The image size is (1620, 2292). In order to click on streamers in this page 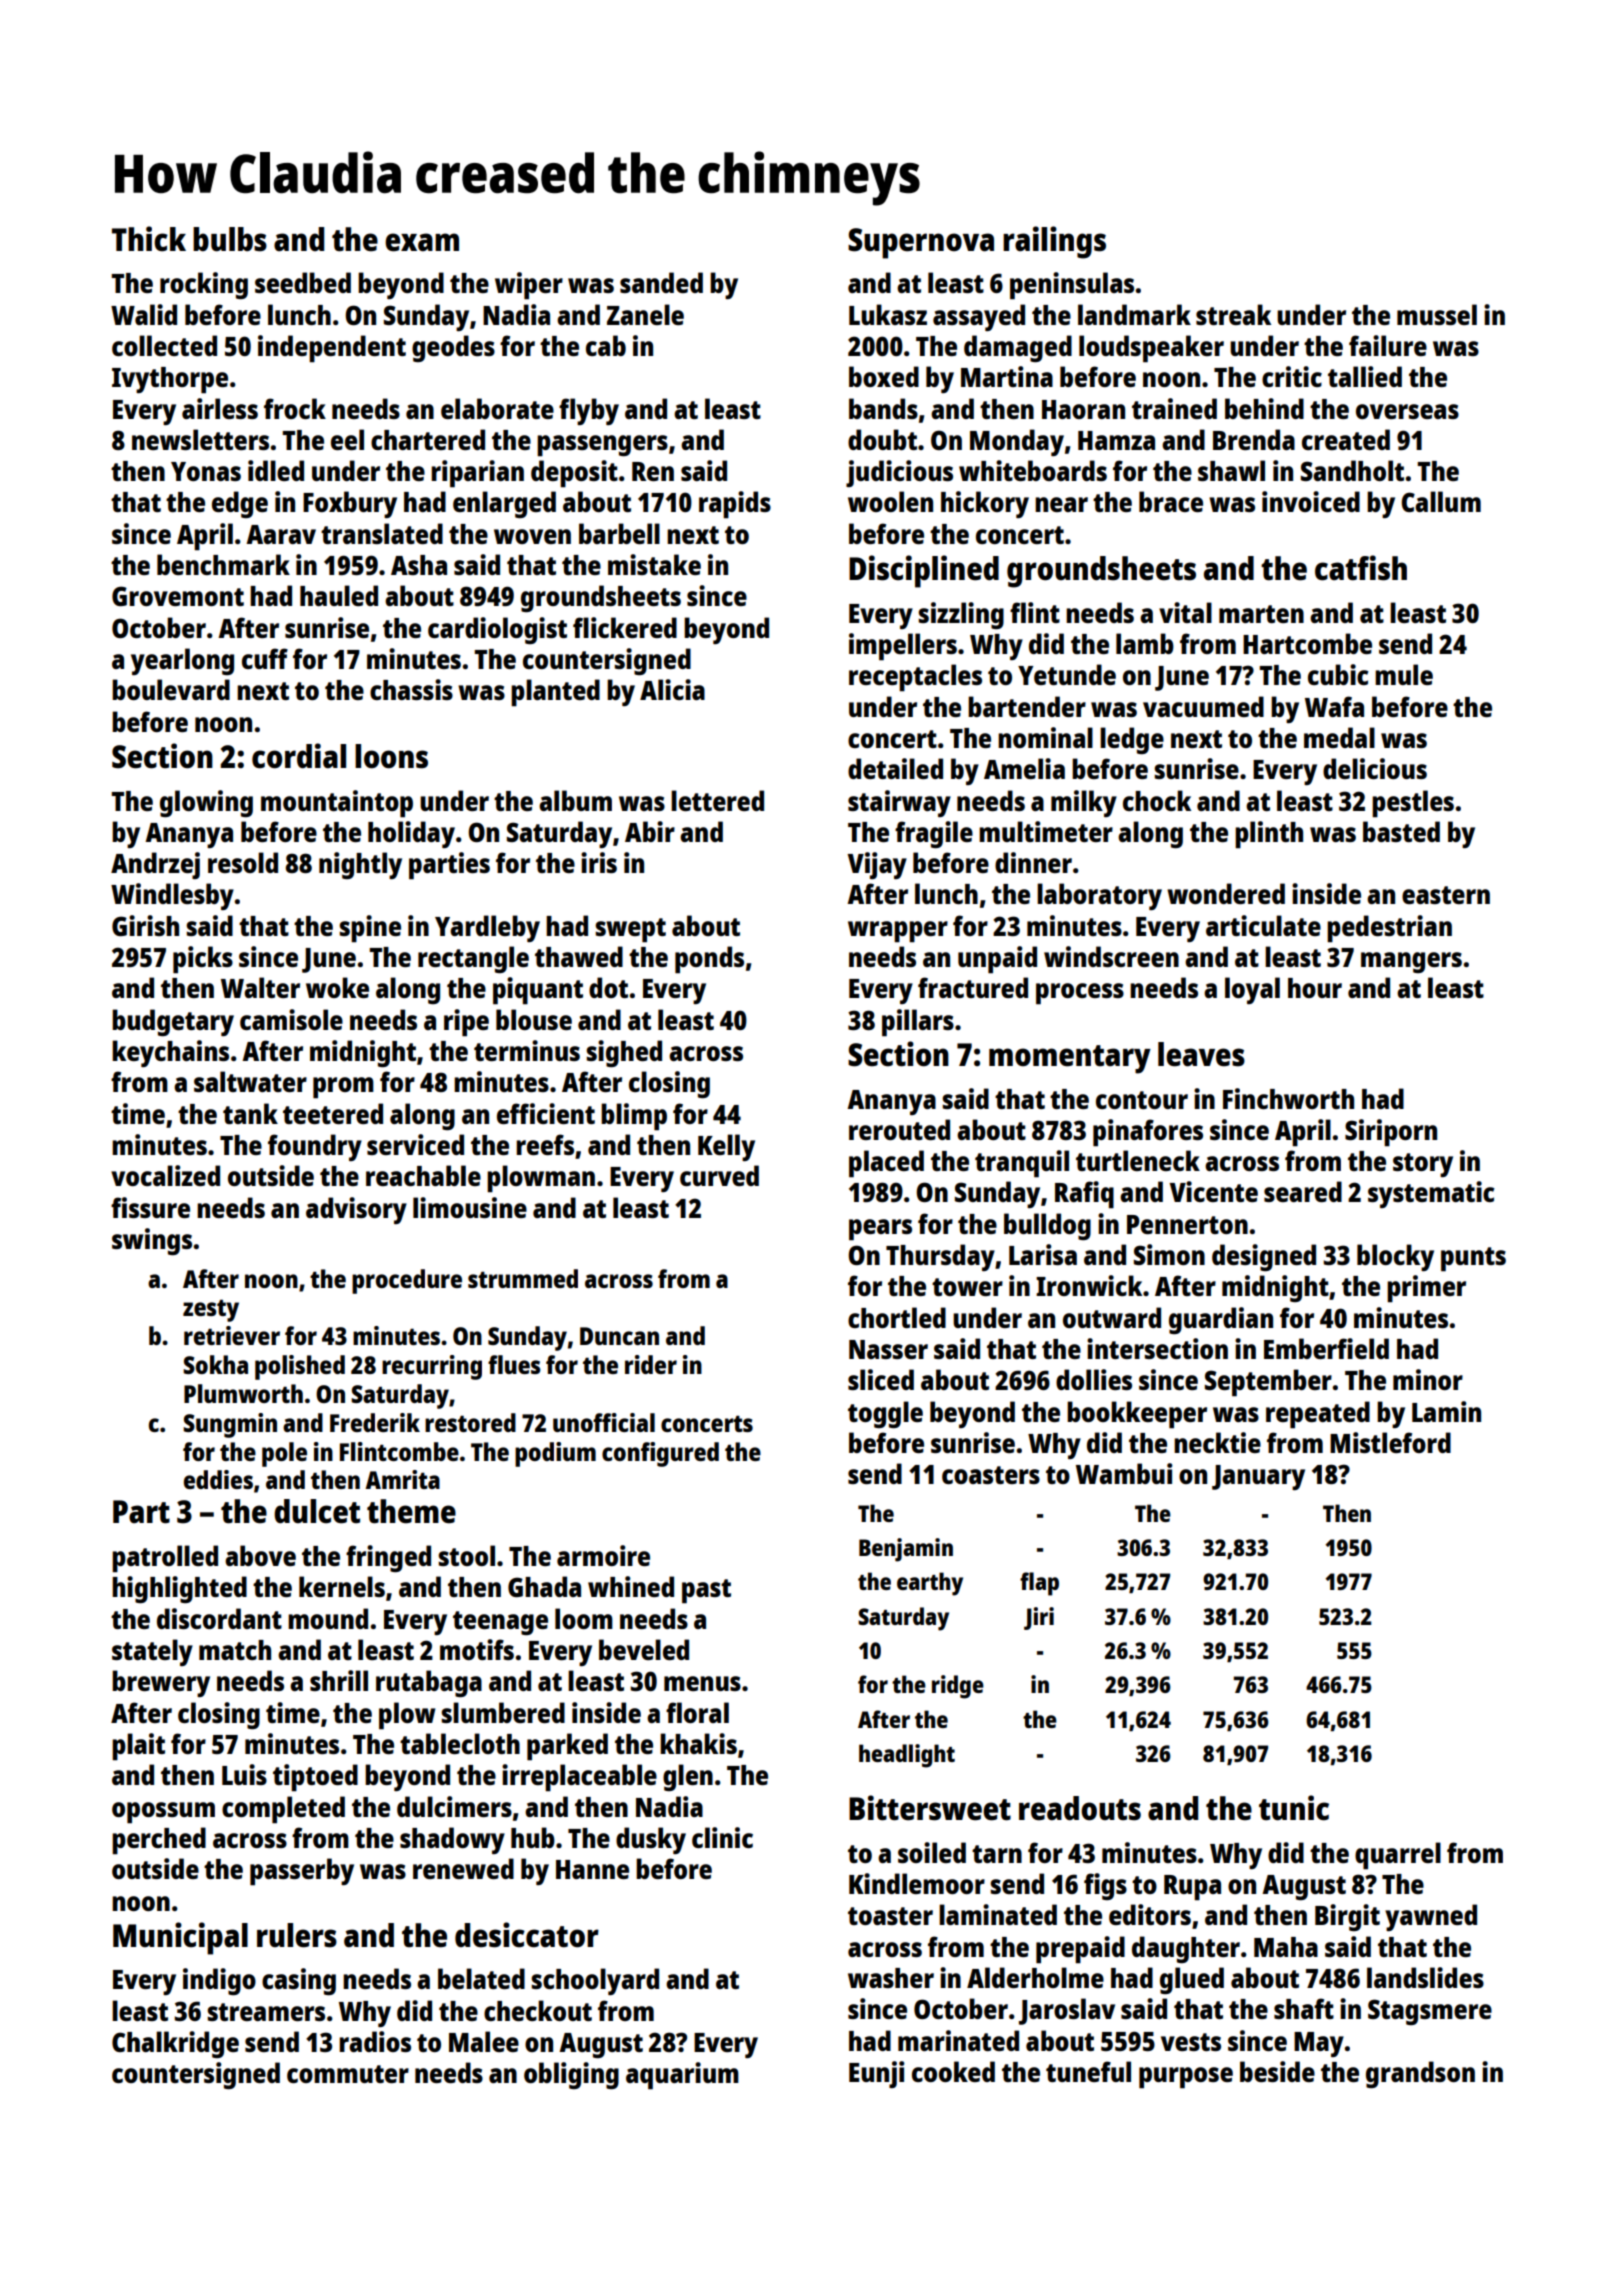, I will do `click(266, 2012)`.
